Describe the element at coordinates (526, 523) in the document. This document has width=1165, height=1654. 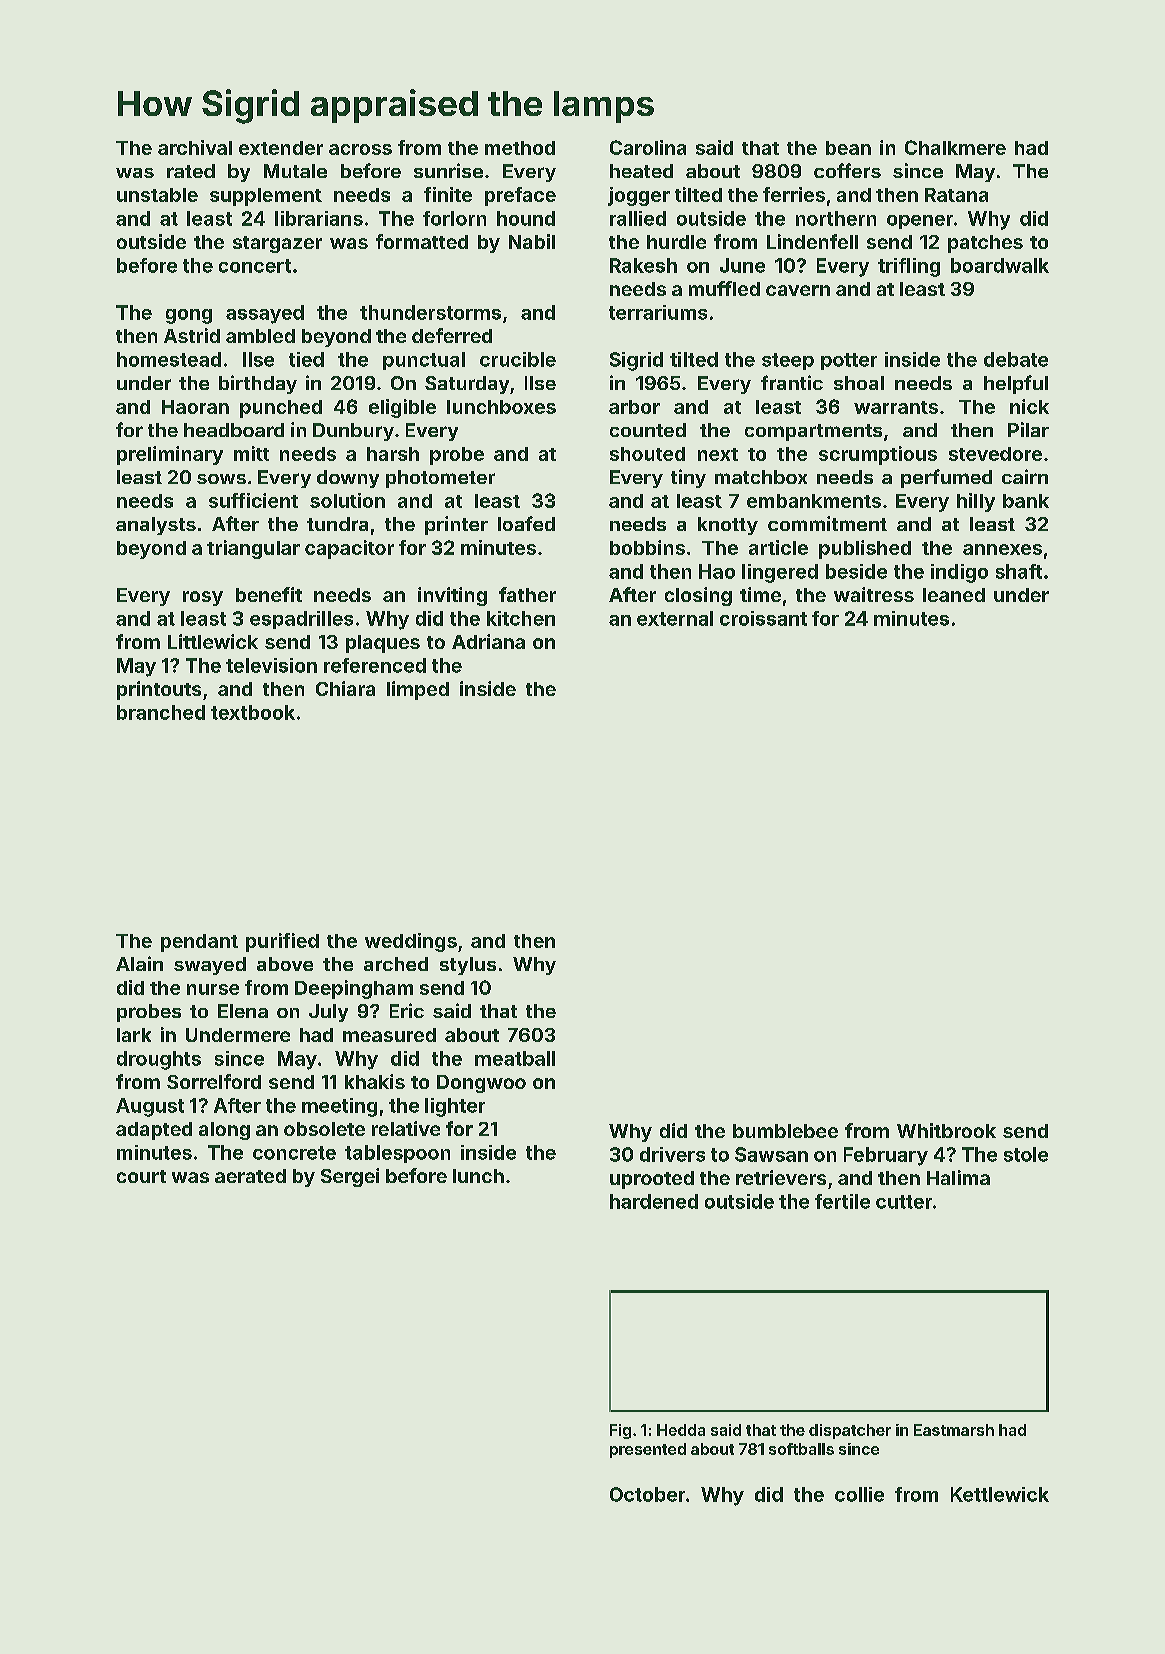
I see `loafed` at that location.
